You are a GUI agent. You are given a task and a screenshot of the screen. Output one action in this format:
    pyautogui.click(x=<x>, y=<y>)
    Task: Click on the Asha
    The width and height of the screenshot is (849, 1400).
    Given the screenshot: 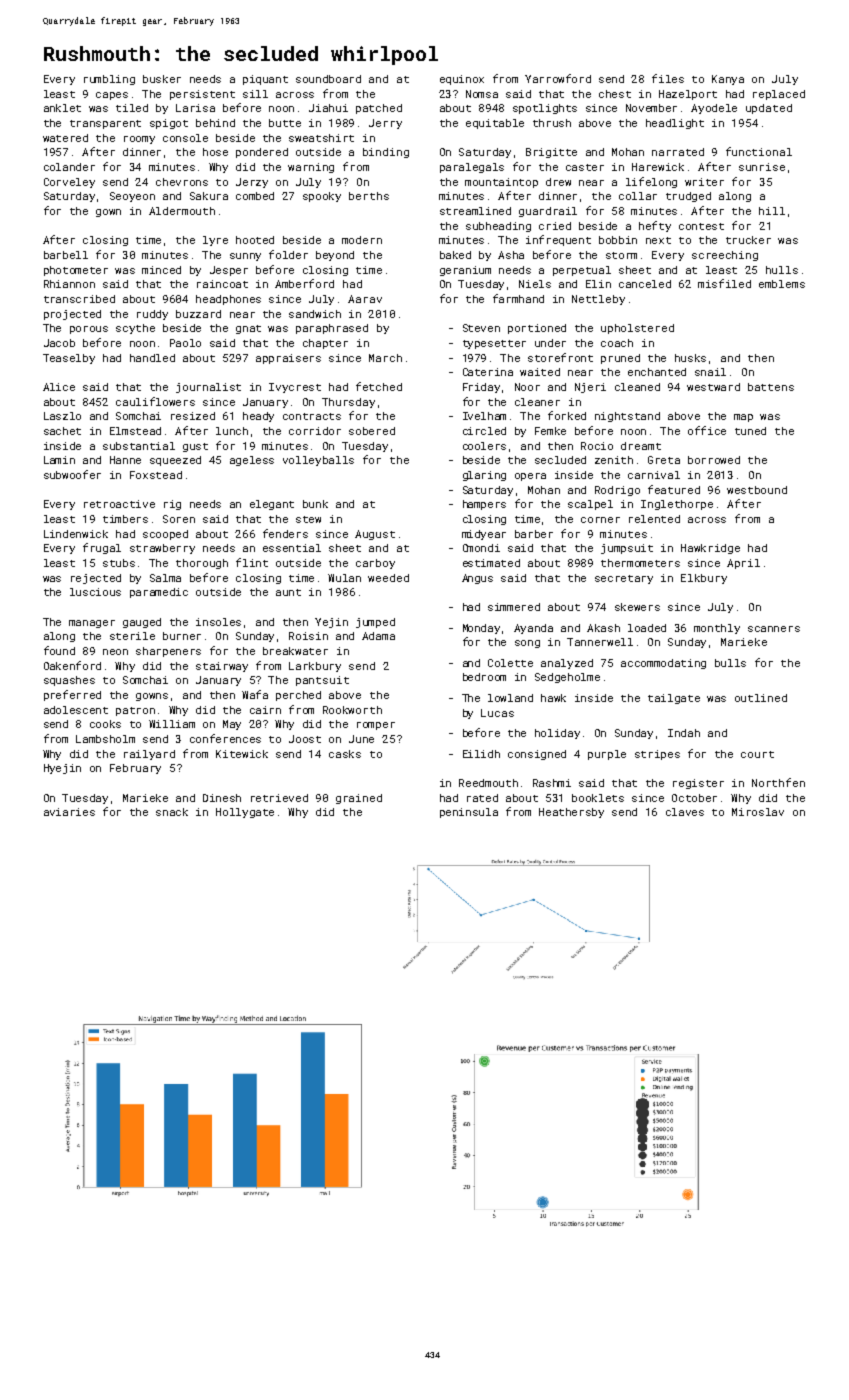 What is the action you would take?
    pyautogui.click(x=511, y=255)
